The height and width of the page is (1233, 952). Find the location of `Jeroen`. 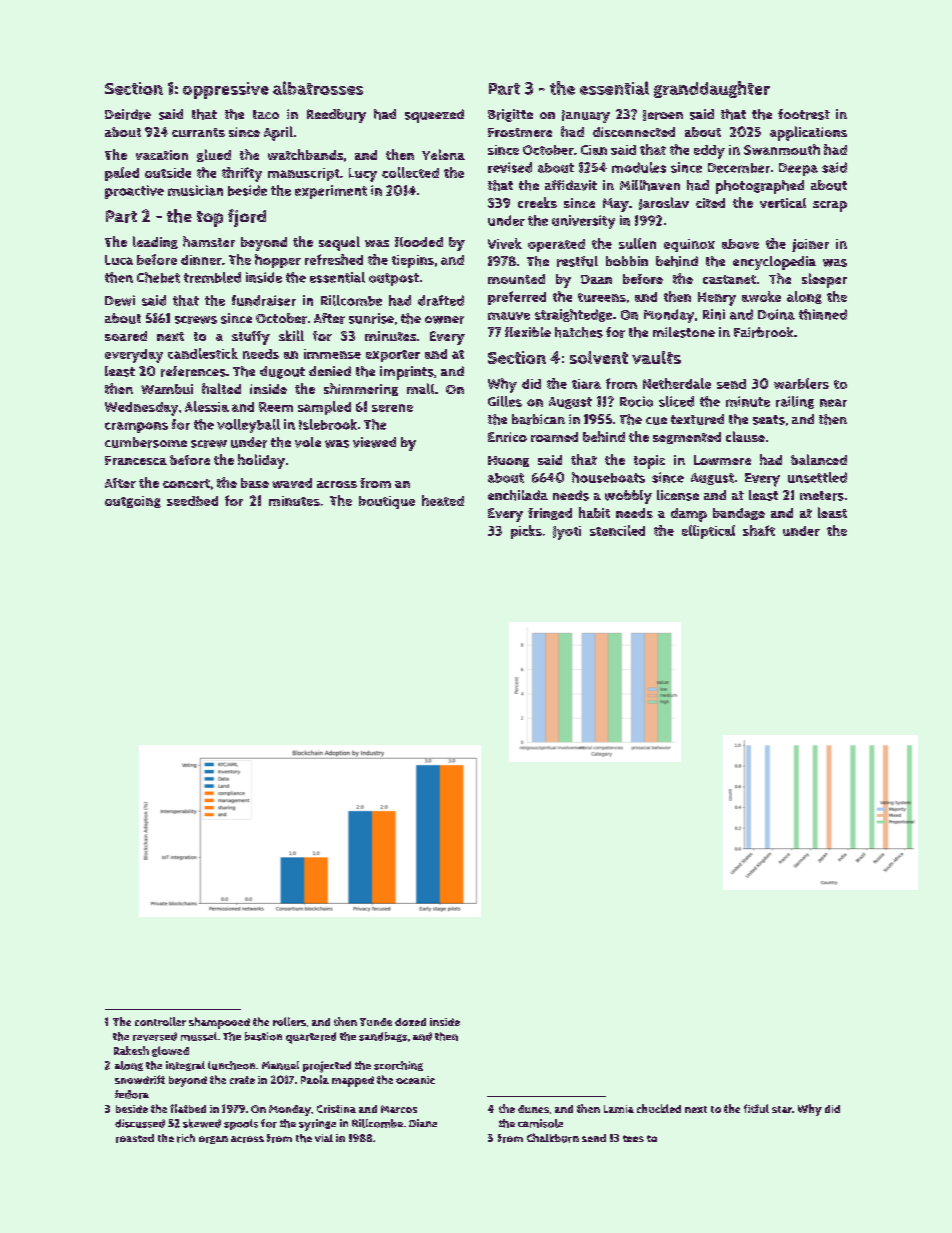

Jeroen is located at coordinates (663, 115).
